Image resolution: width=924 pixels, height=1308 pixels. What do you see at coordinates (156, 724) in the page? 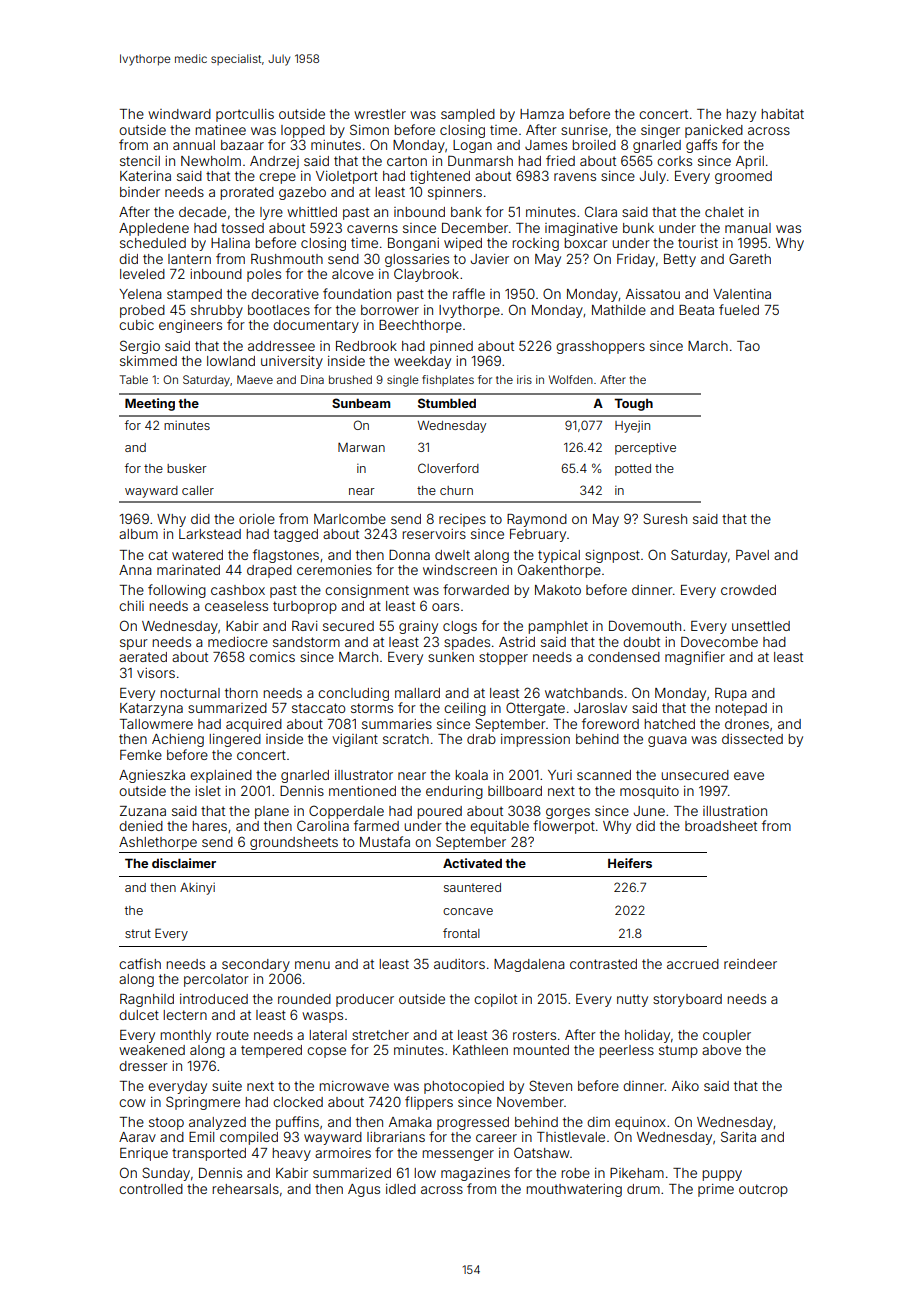
I see `Tallowmere` at bounding box center [156, 724].
